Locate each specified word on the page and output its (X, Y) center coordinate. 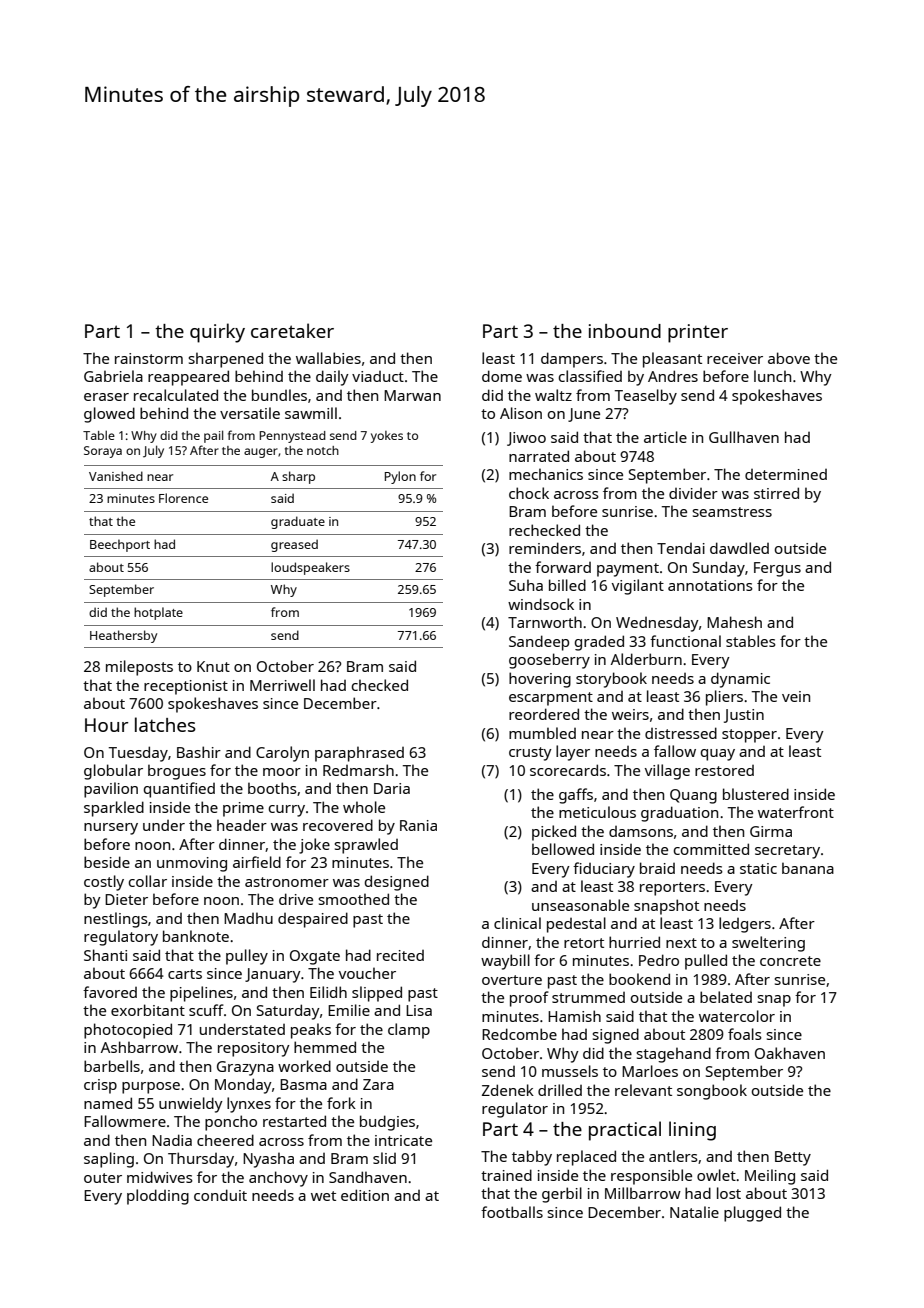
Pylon (400, 477)
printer (698, 333)
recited (400, 955)
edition (365, 1195)
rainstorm (149, 358)
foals (745, 1034)
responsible (651, 1177)
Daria (392, 788)
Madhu (248, 918)
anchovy (278, 1179)
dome (502, 376)
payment (628, 570)
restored (724, 770)
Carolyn (282, 754)
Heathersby (123, 636)
